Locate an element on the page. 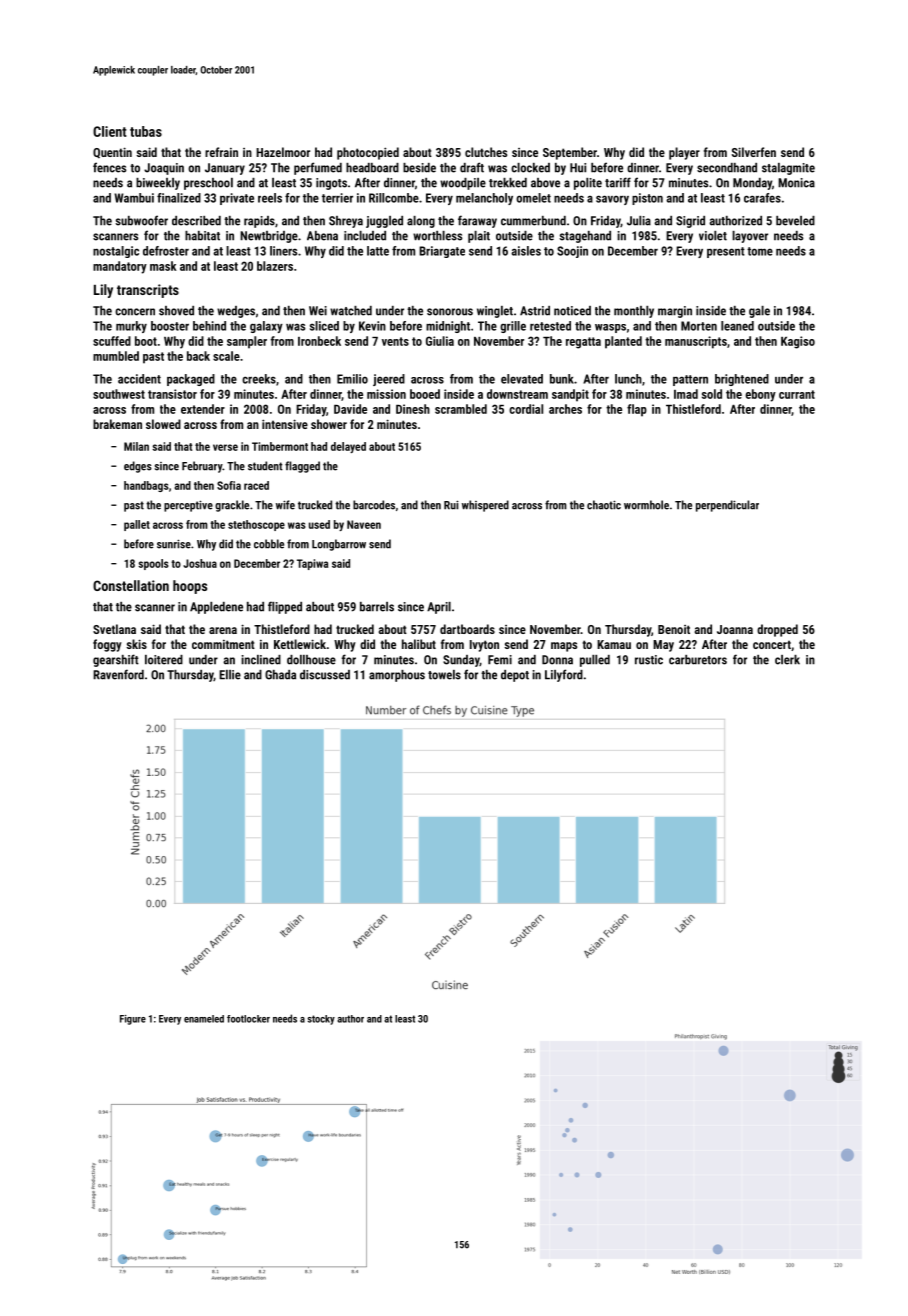  handbags is located at coordinates (146, 486).
